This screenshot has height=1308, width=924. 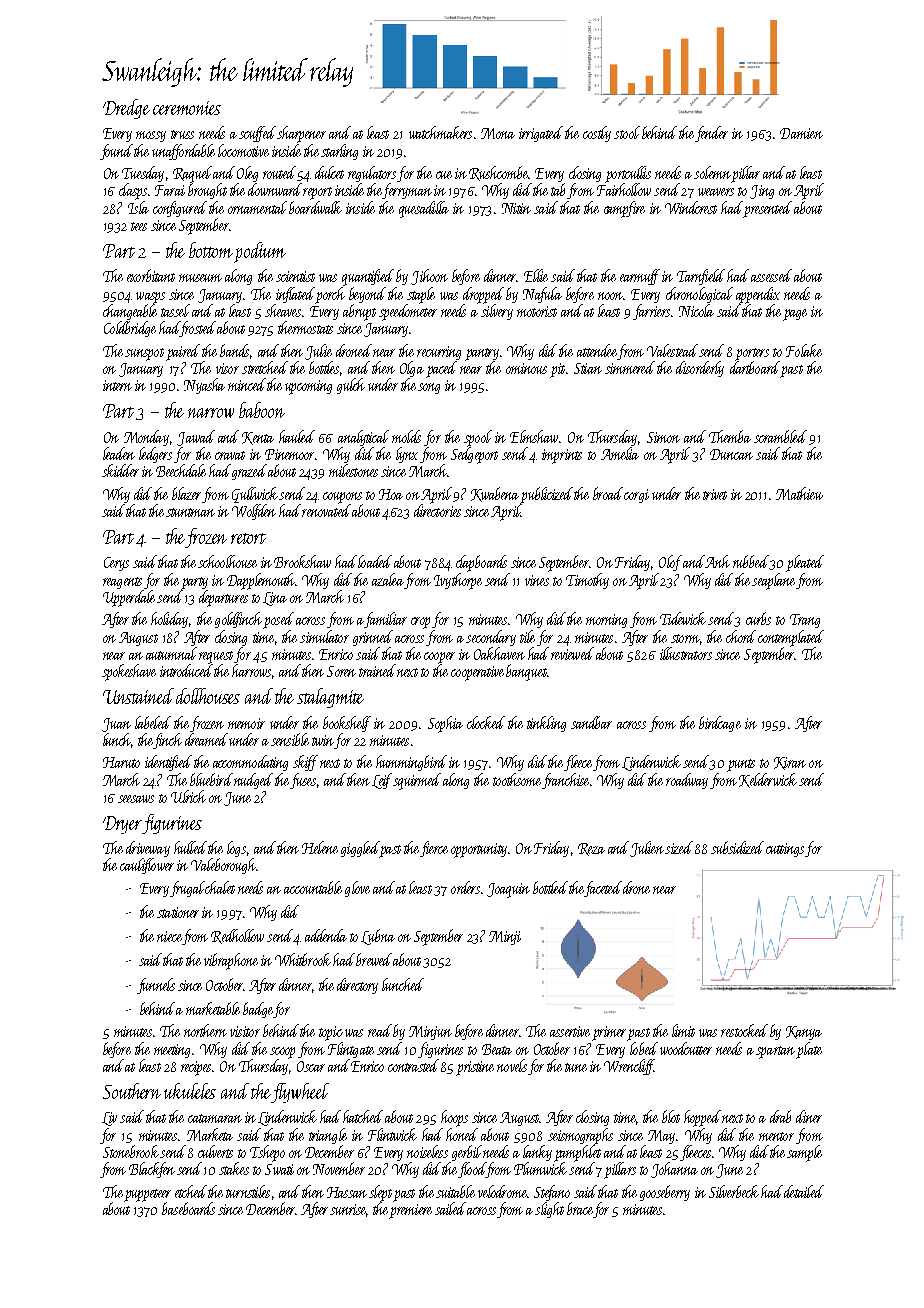 What do you see at coordinates (711, 134) in the screenshot?
I see `fender` at bounding box center [711, 134].
